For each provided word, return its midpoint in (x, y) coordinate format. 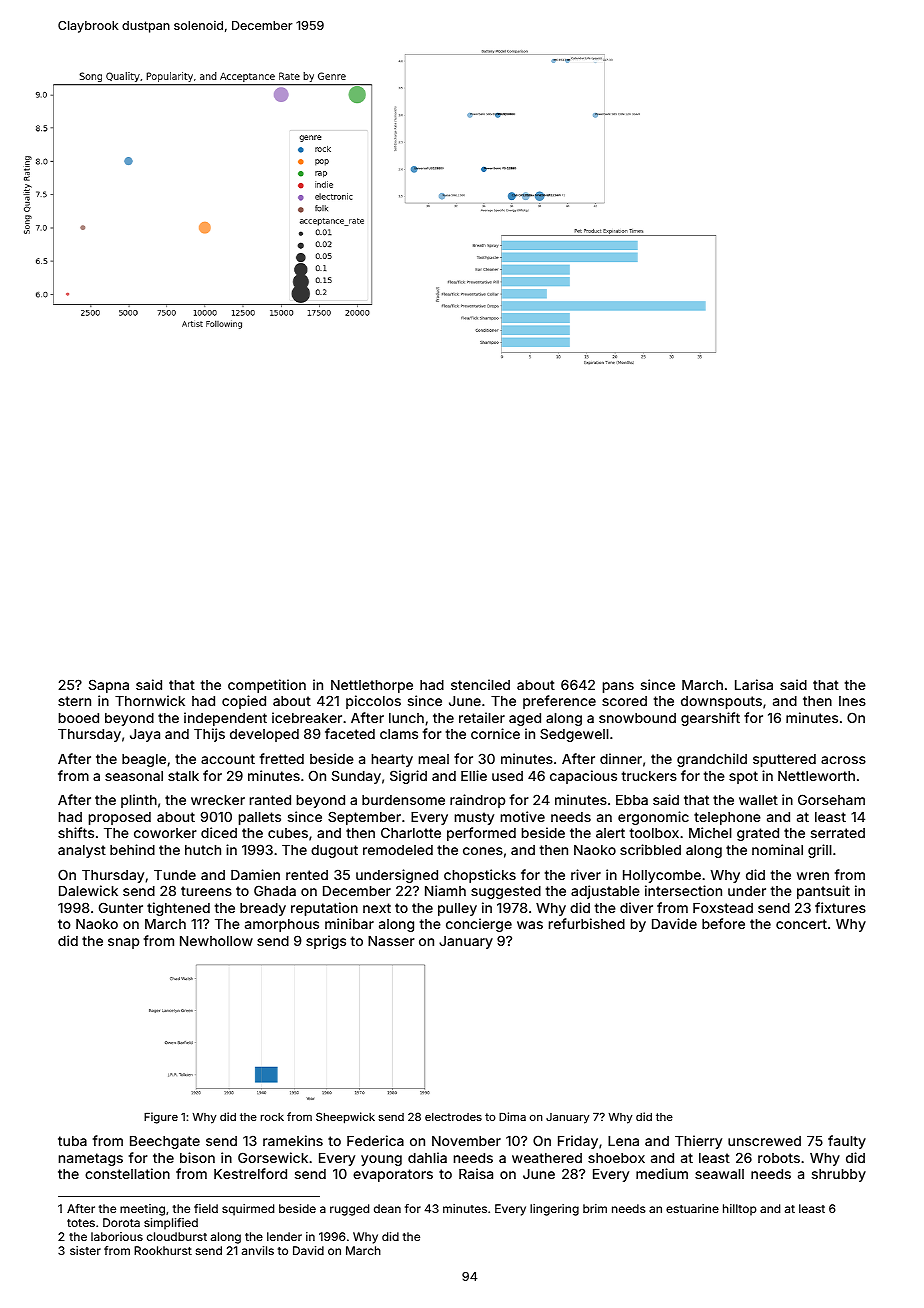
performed (481, 834)
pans (618, 687)
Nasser (391, 941)
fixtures (840, 907)
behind (132, 849)
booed (79, 718)
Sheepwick (345, 1118)
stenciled (480, 684)
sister (85, 1250)
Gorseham (831, 799)
